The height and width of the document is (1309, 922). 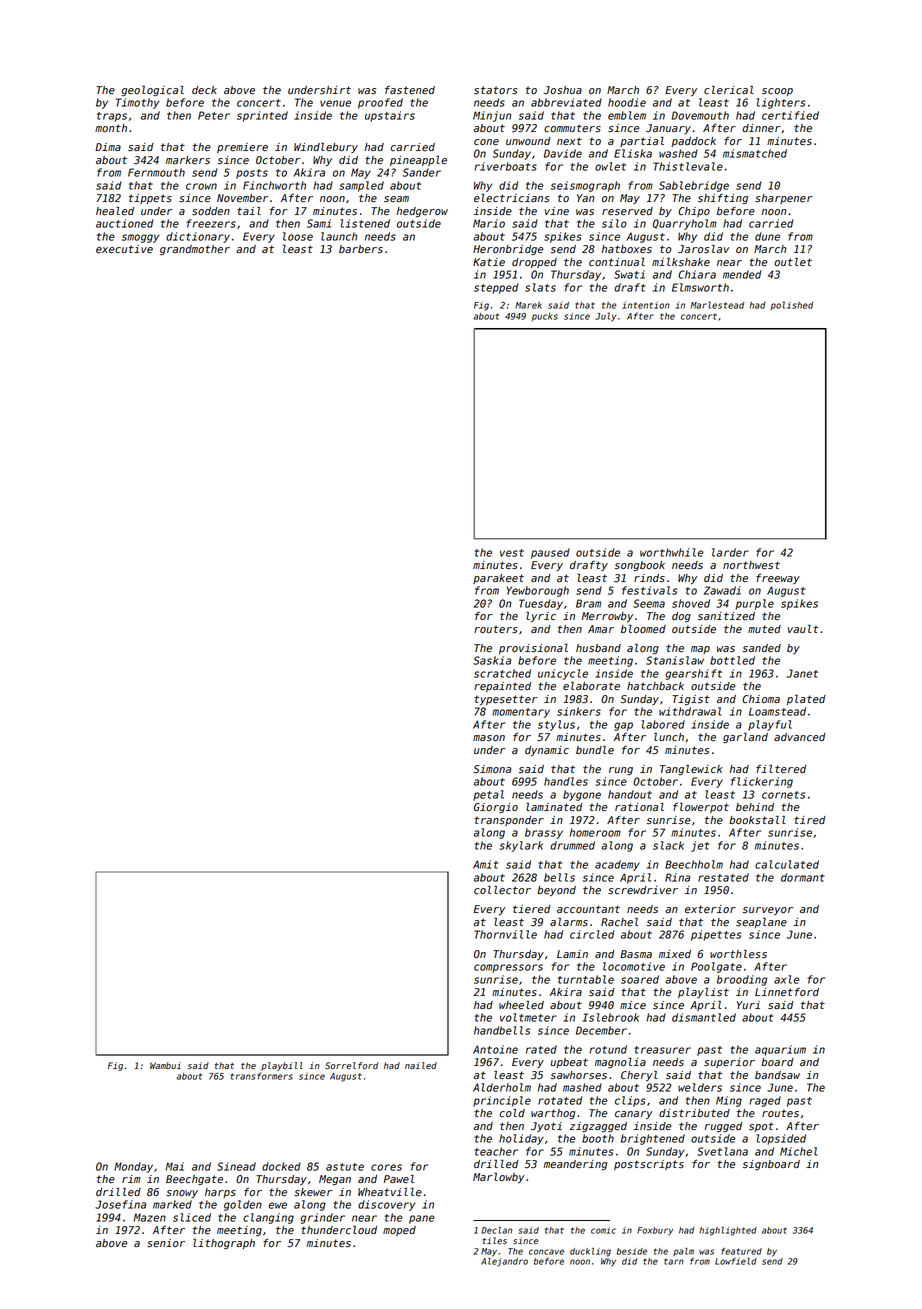 I want to click on intention, so click(x=646, y=305).
